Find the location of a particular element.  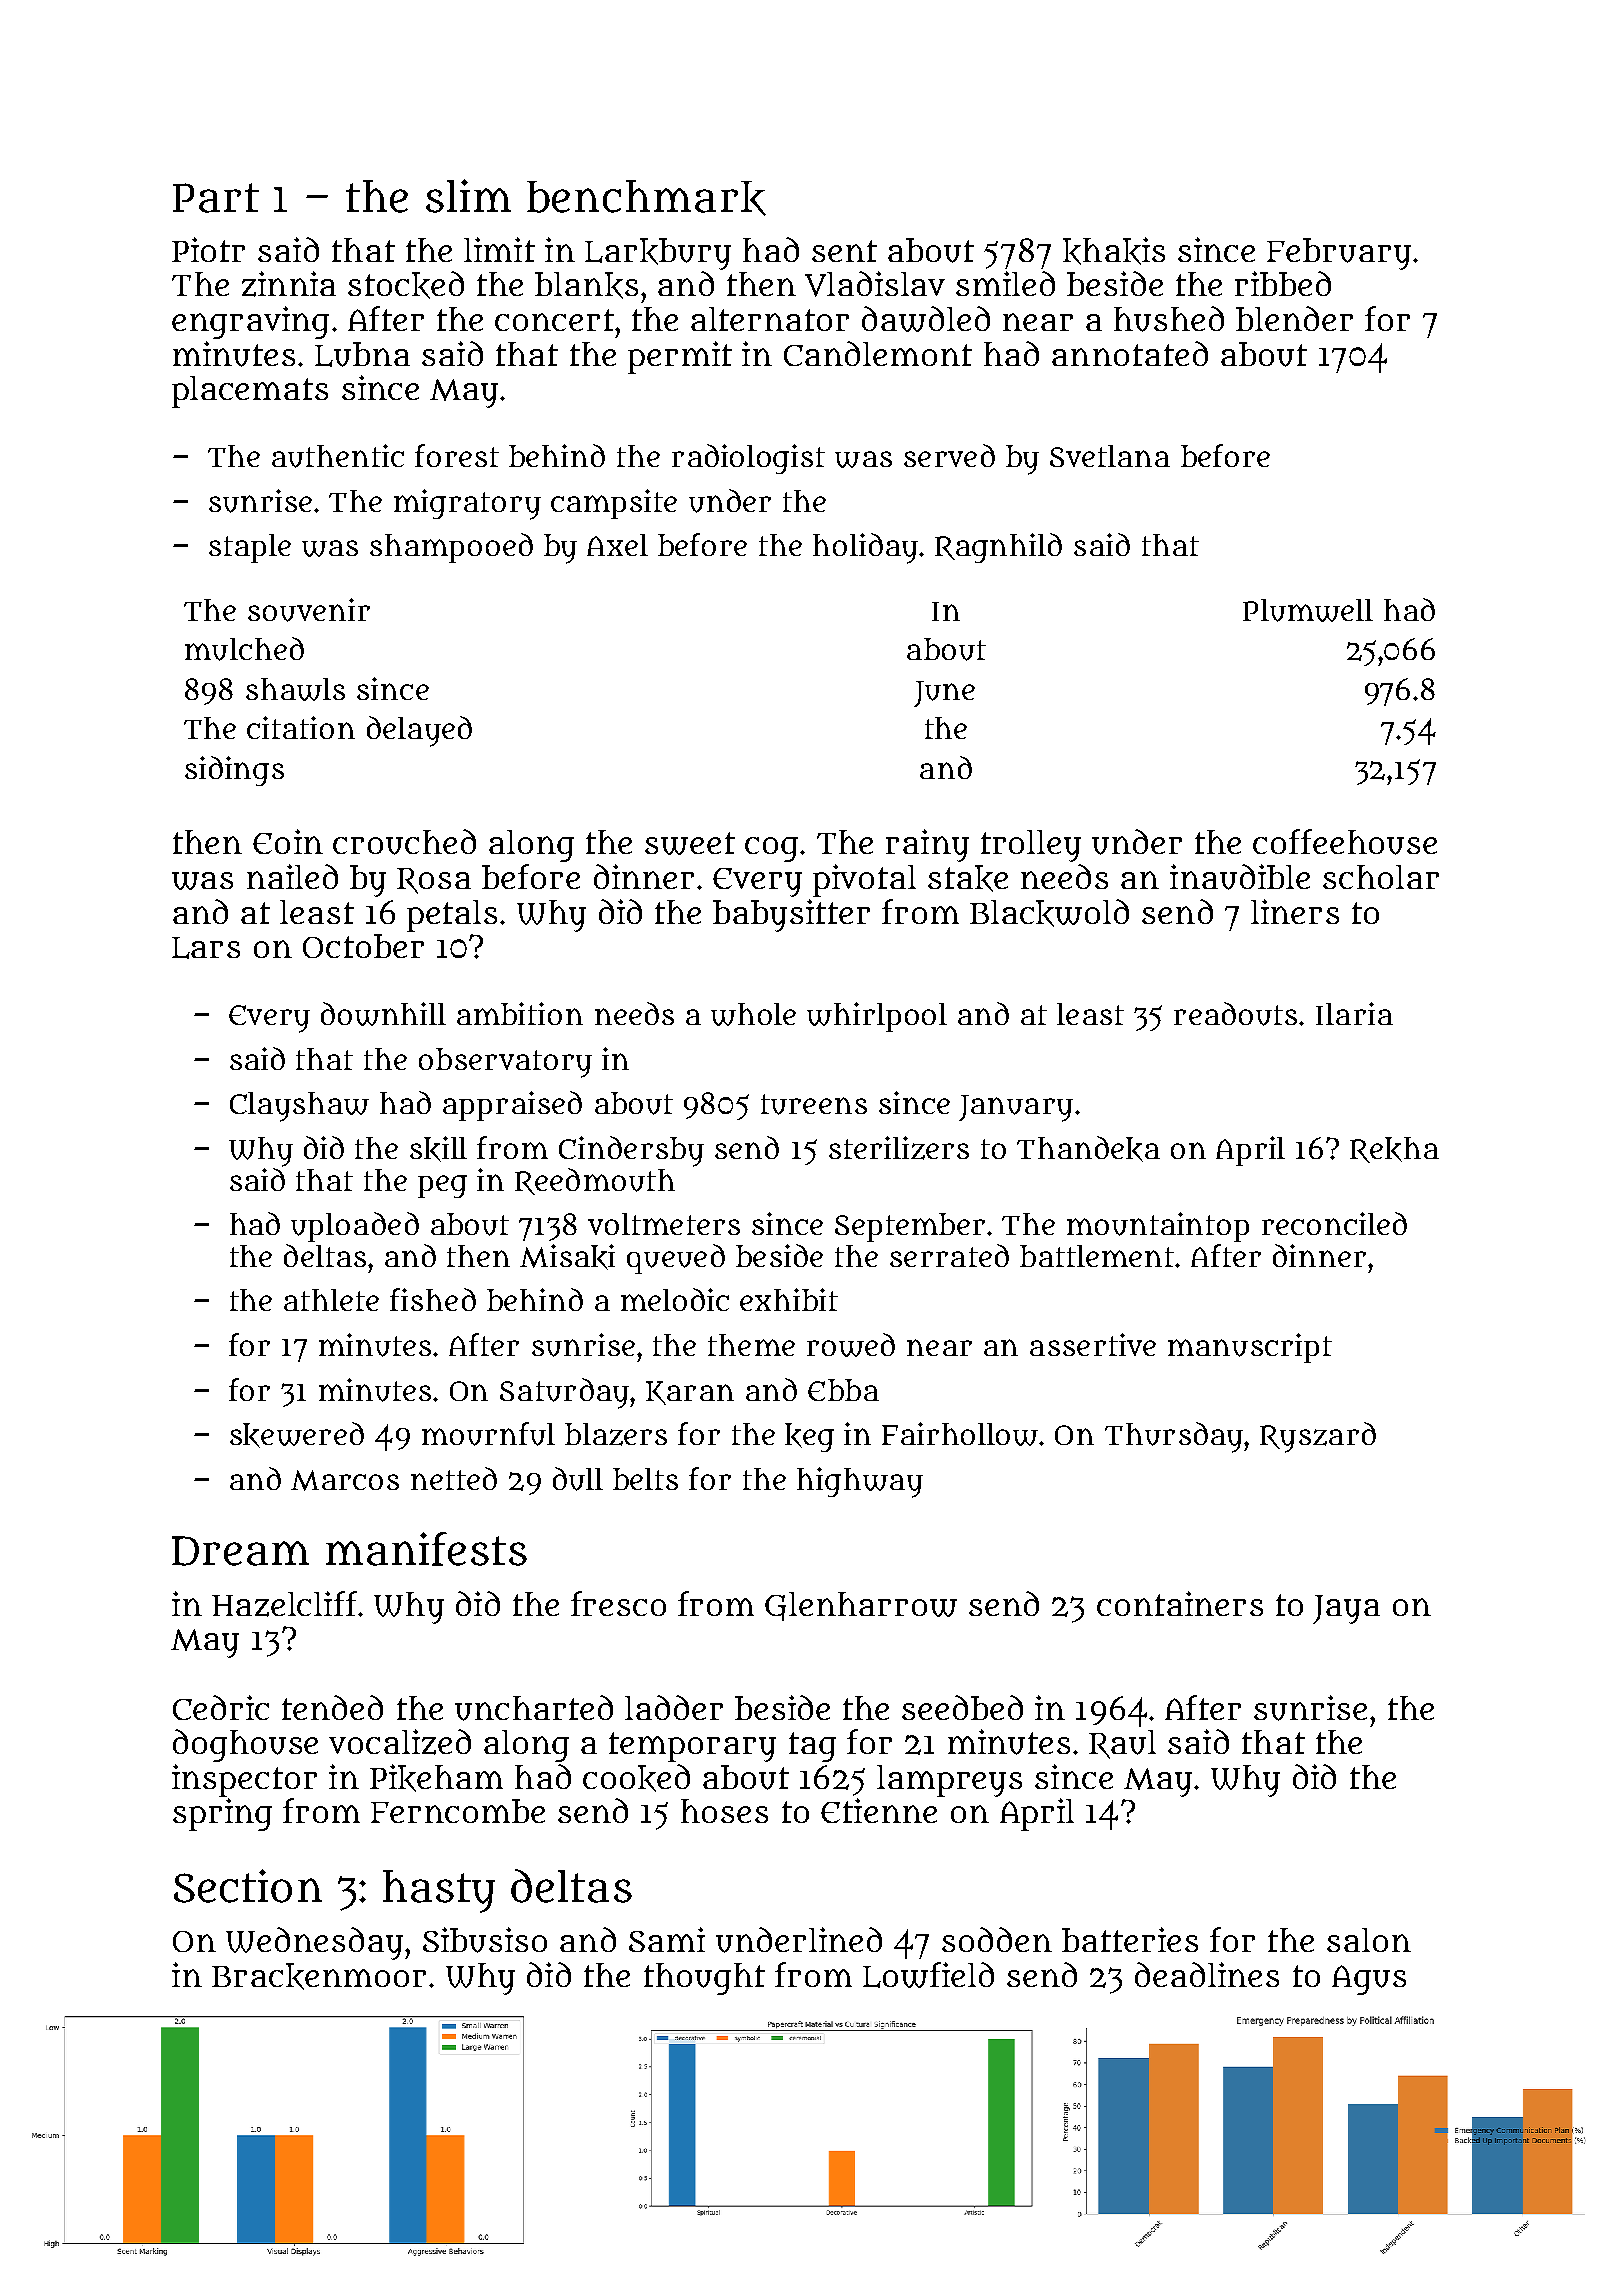

mountaintop is located at coordinates (1158, 1227).
